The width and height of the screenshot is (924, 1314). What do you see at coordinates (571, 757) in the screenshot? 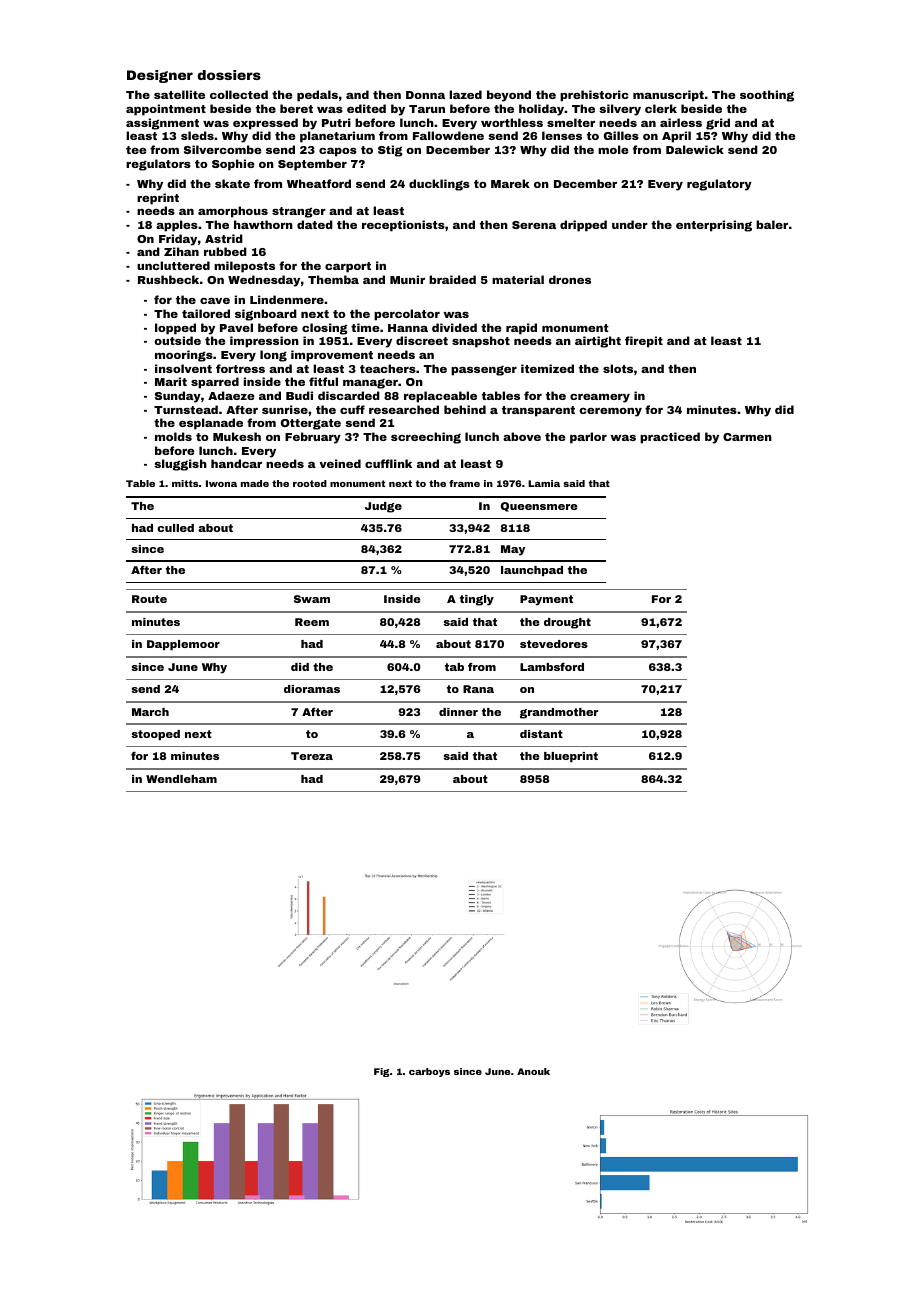
I see `blueprint` at bounding box center [571, 757].
